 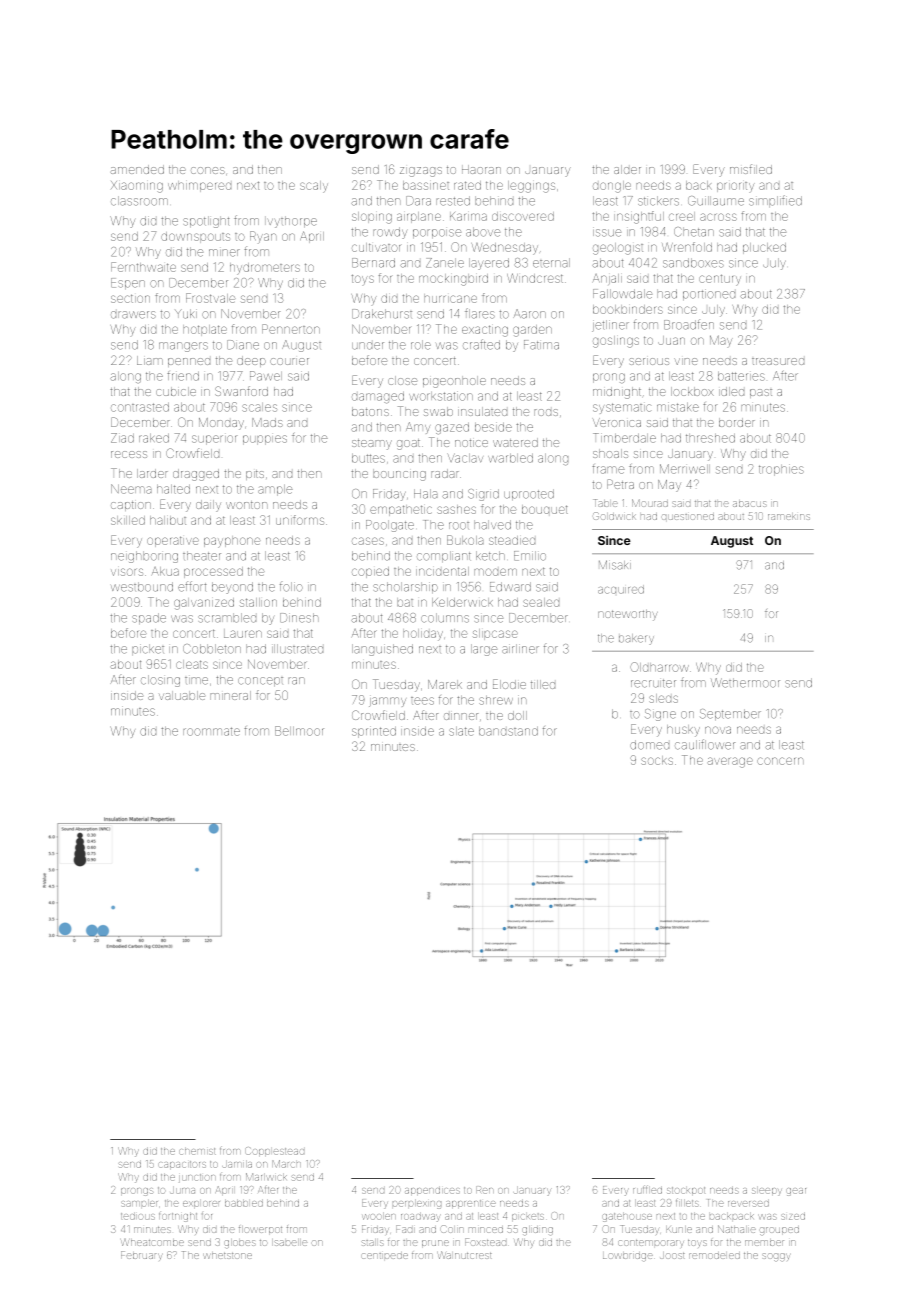 What do you see at coordinates (129, 454) in the page?
I see `recess` at bounding box center [129, 454].
